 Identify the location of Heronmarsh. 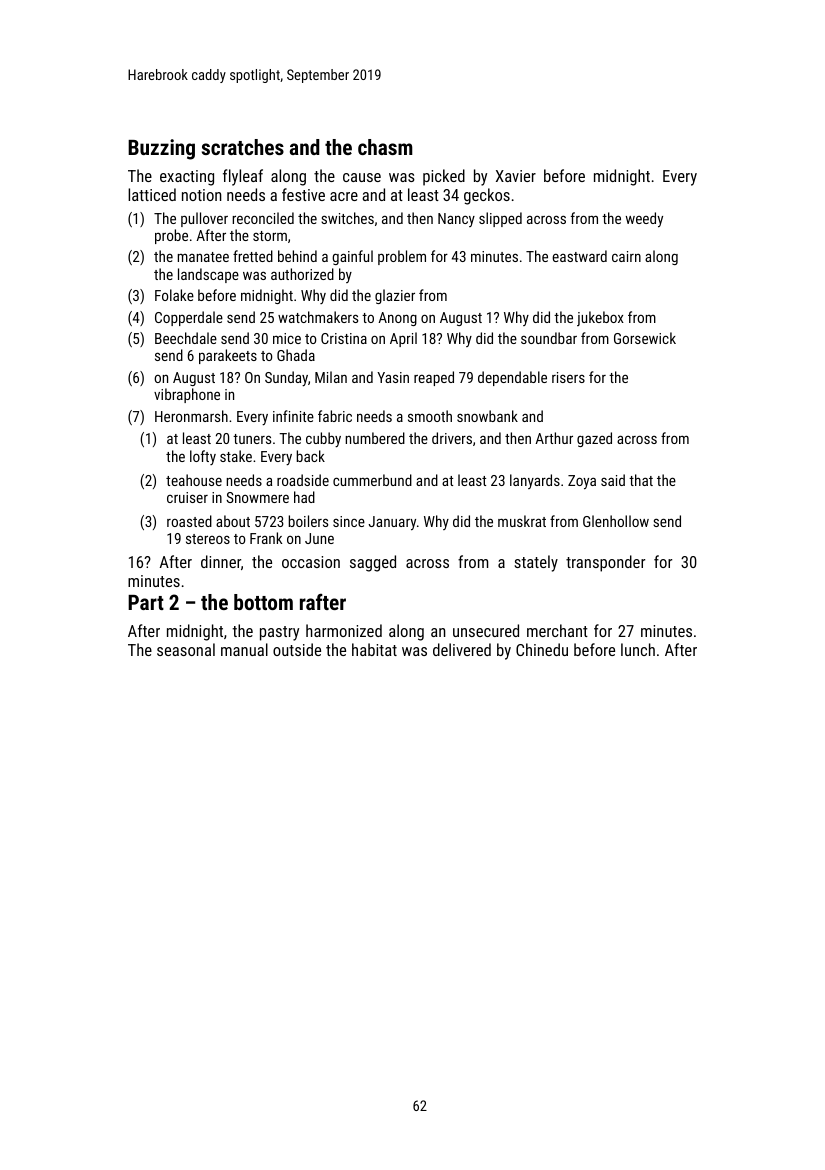
(191, 416).
